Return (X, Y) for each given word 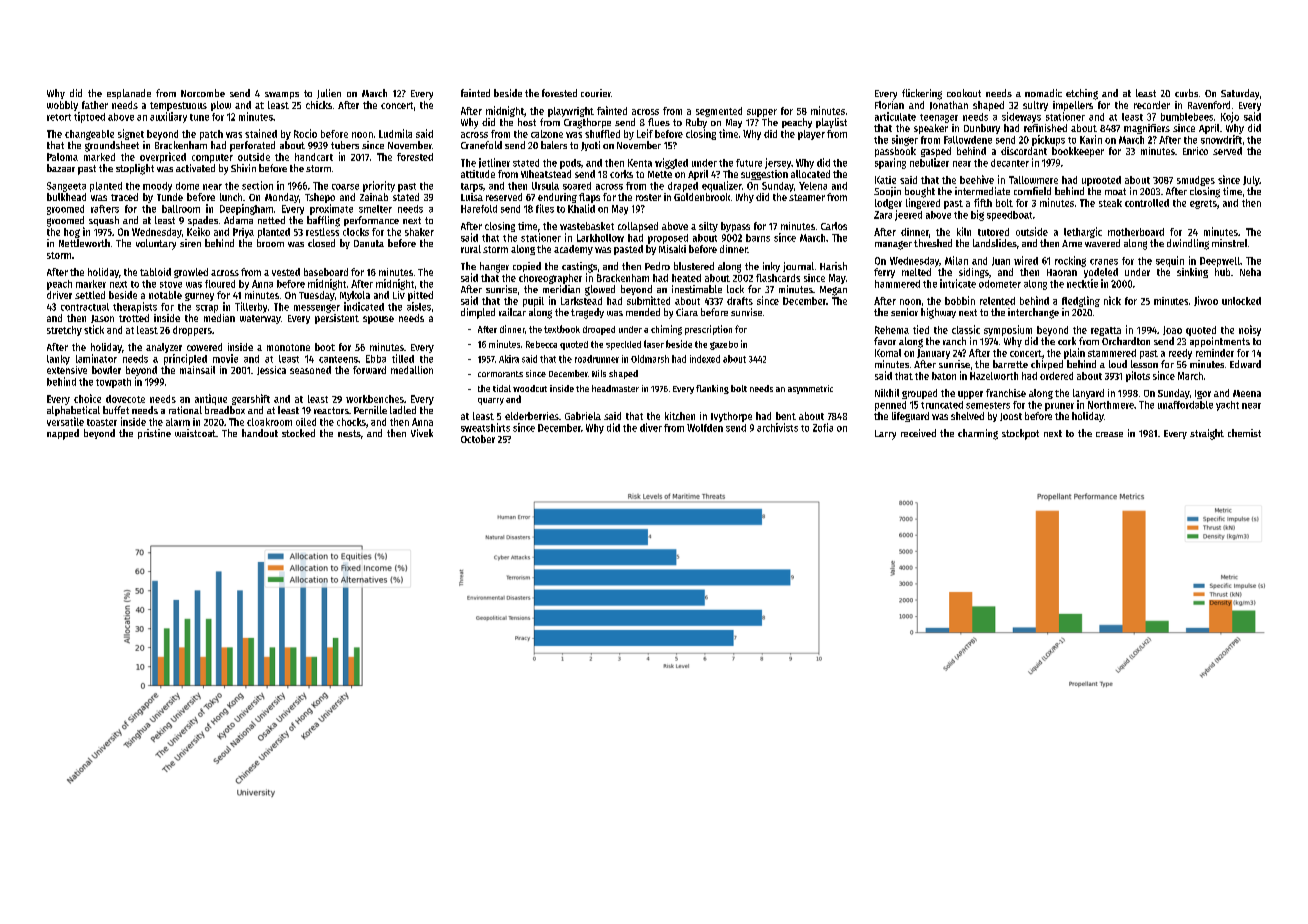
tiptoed (89, 117)
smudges (1196, 181)
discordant (1024, 151)
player (811, 135)
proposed (668, 239)
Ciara (687, 312)
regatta (1106, 331)
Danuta (369, 243)
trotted (134, 318)
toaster (102, 422)
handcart (314, 157)
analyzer (164, 348)
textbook (562, 329)
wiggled (671, 163)
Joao (1172, 330)
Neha (1250, 272)
